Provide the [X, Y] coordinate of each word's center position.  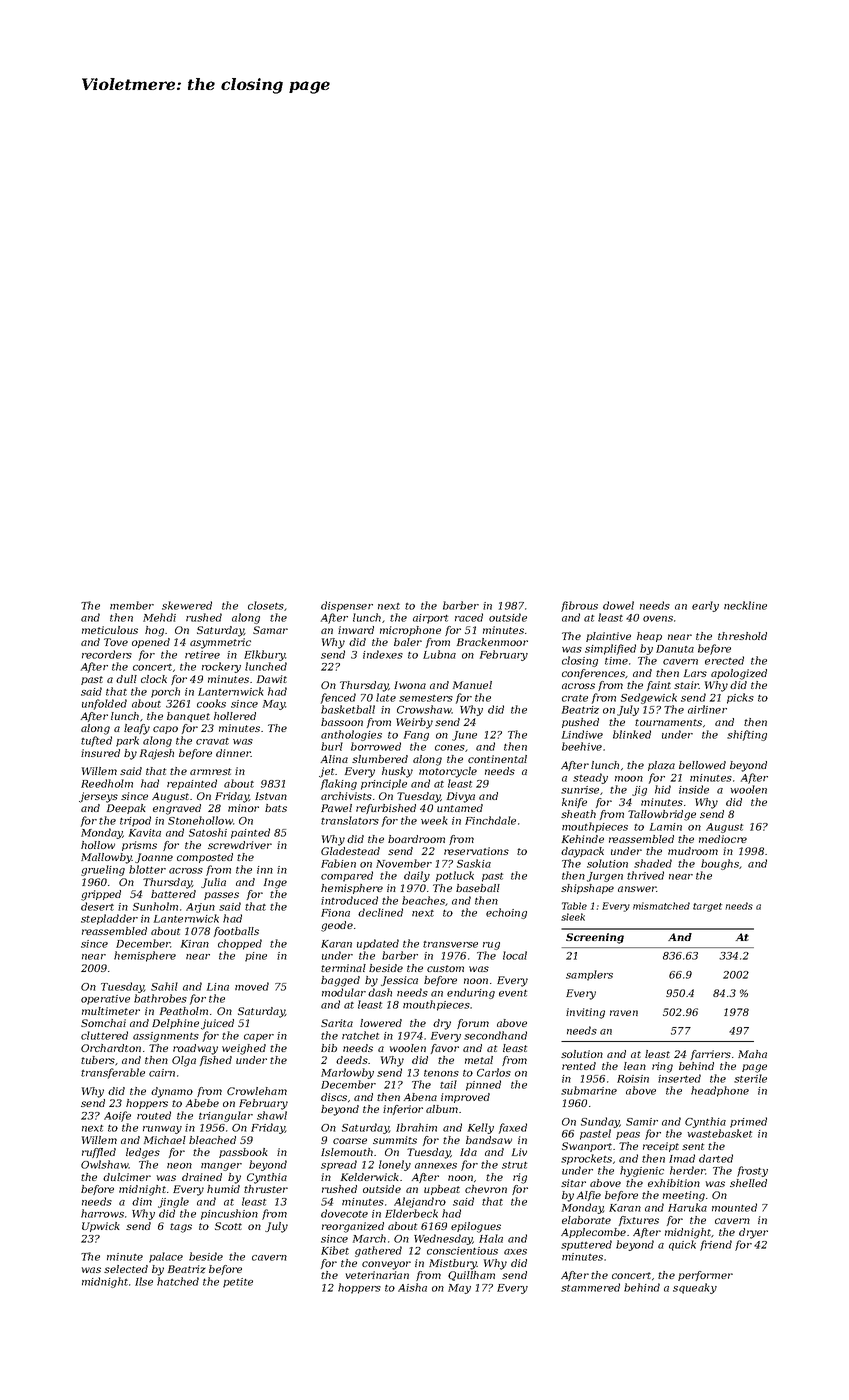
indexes [383, 654]
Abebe [202, 1103]
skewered [187, 605]
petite [238, 1283]
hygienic [642, 1171]
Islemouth [347, 1152]
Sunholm [155, 906]
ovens [658, 619]
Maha [752, 1054]
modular [344, 992]
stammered [590, 1287]
